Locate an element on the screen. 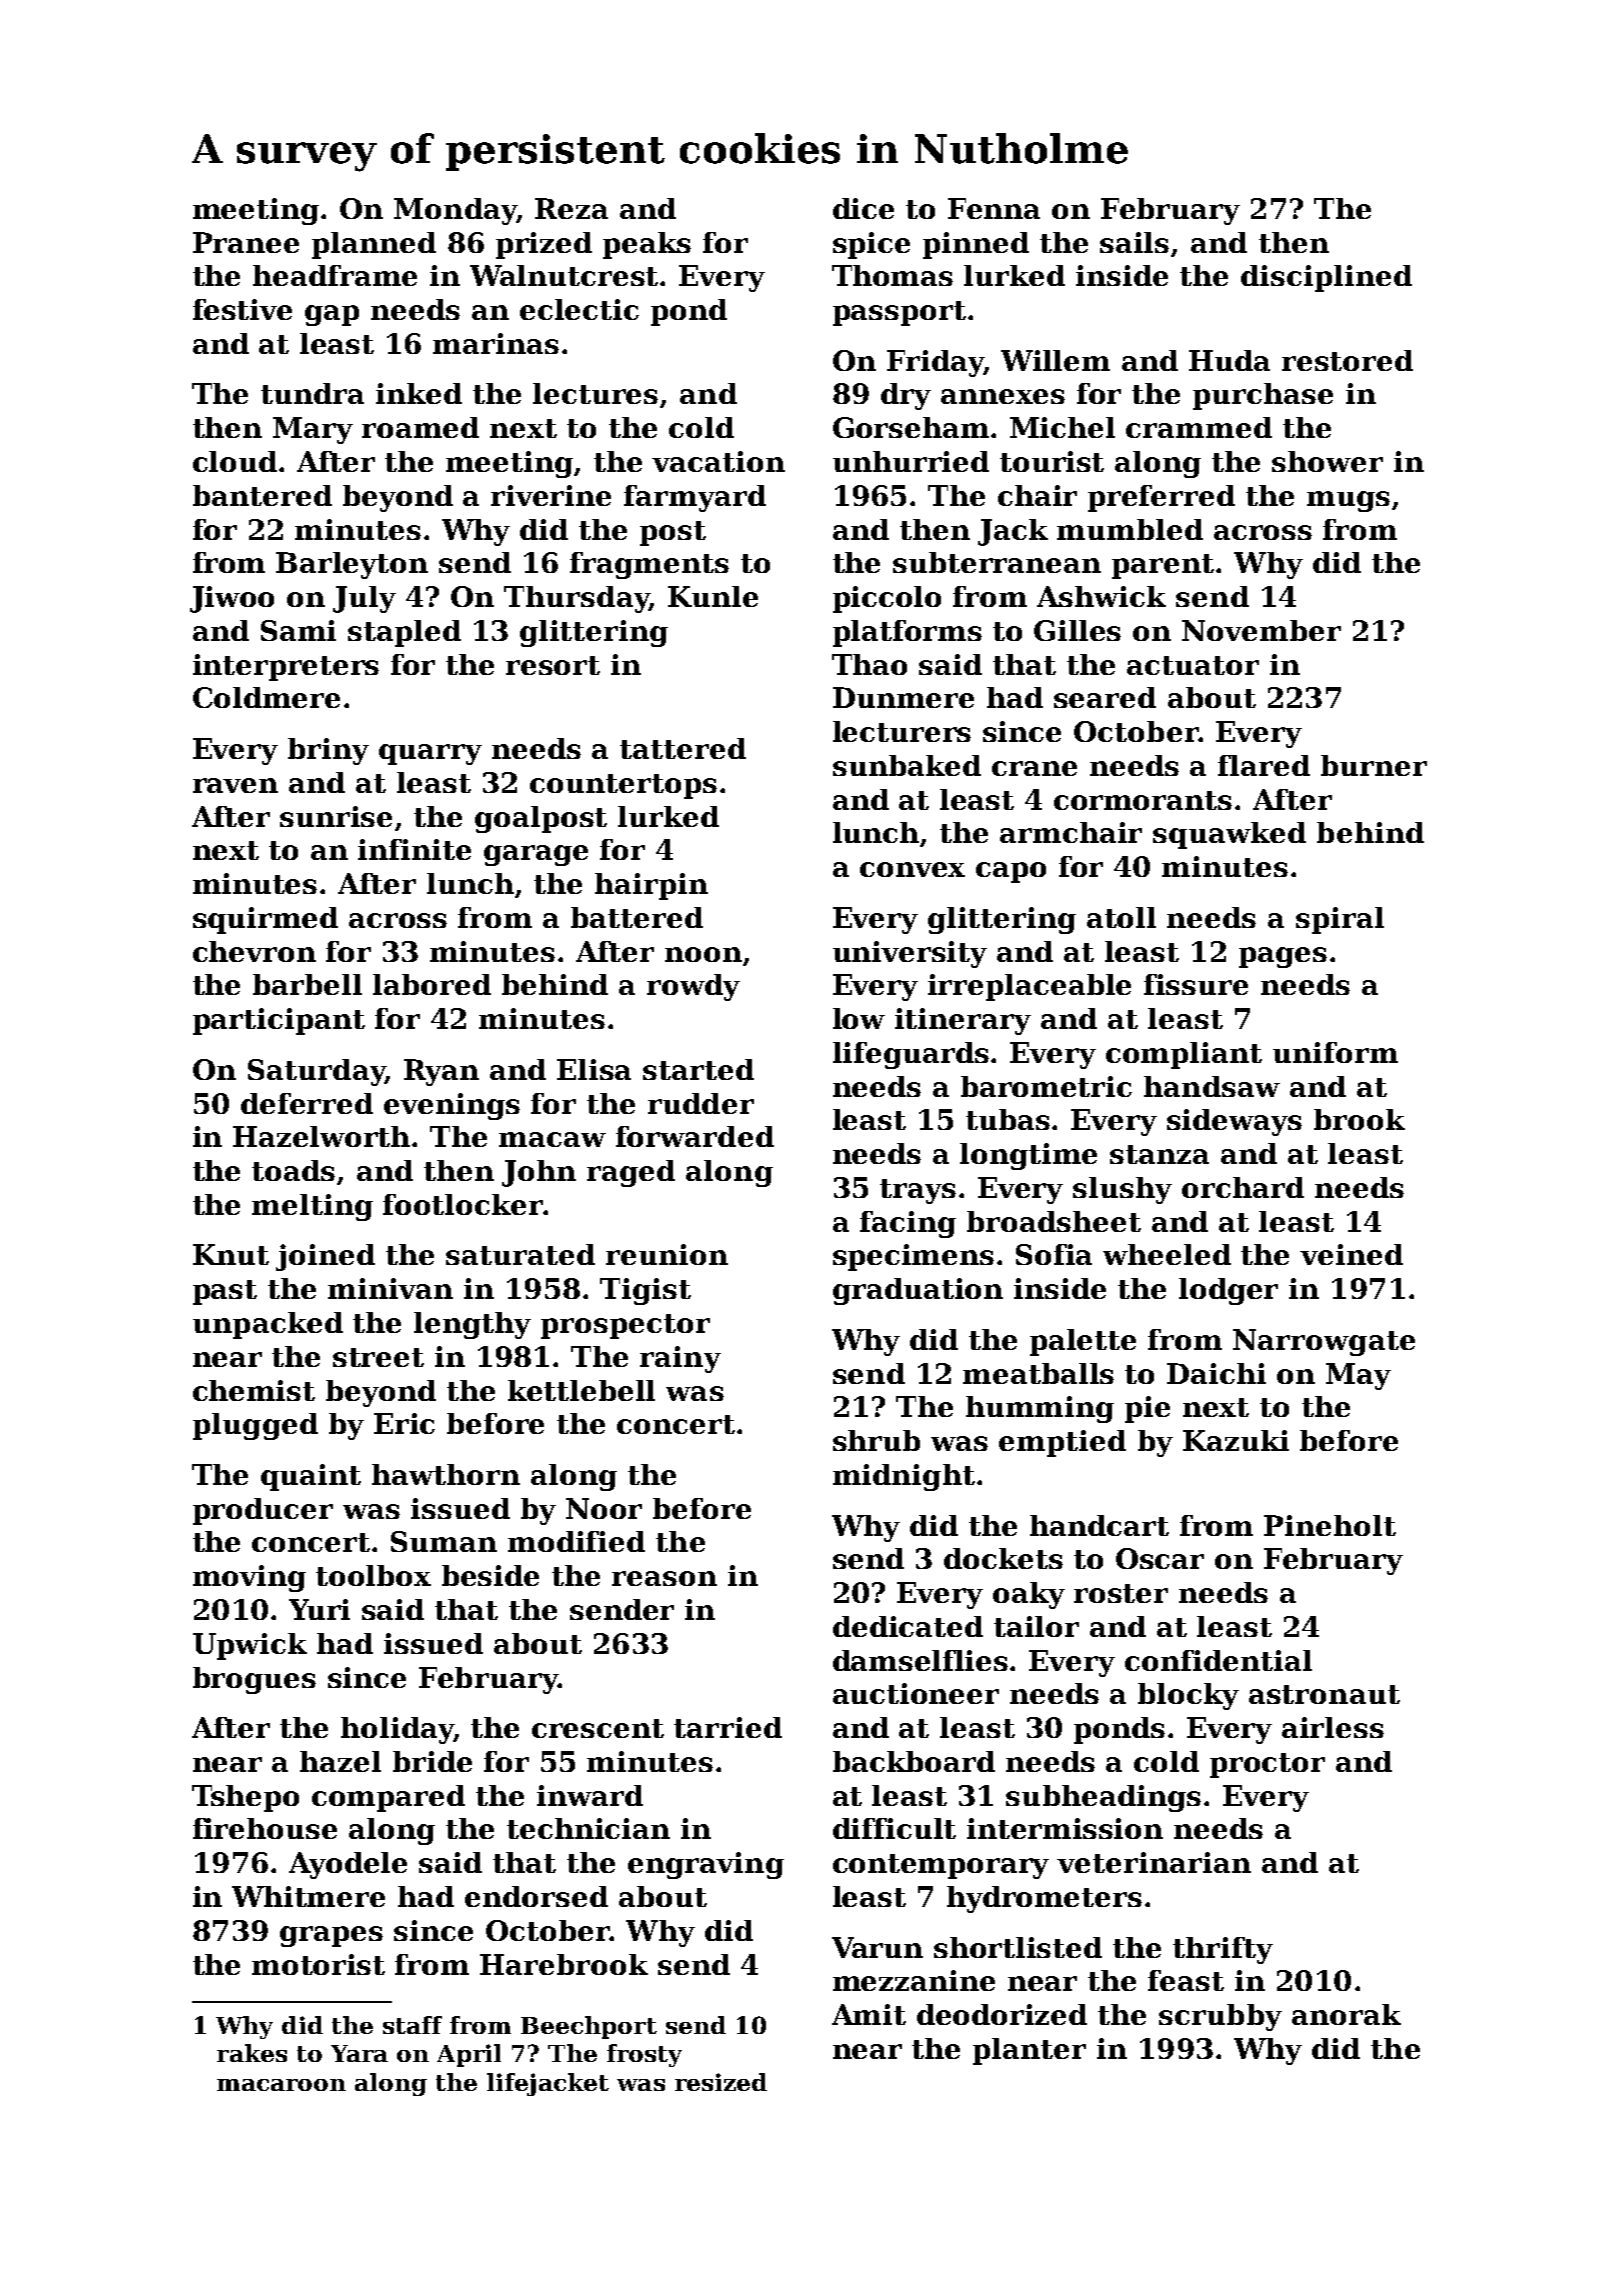  spice is located at coordinates (871, 245).
